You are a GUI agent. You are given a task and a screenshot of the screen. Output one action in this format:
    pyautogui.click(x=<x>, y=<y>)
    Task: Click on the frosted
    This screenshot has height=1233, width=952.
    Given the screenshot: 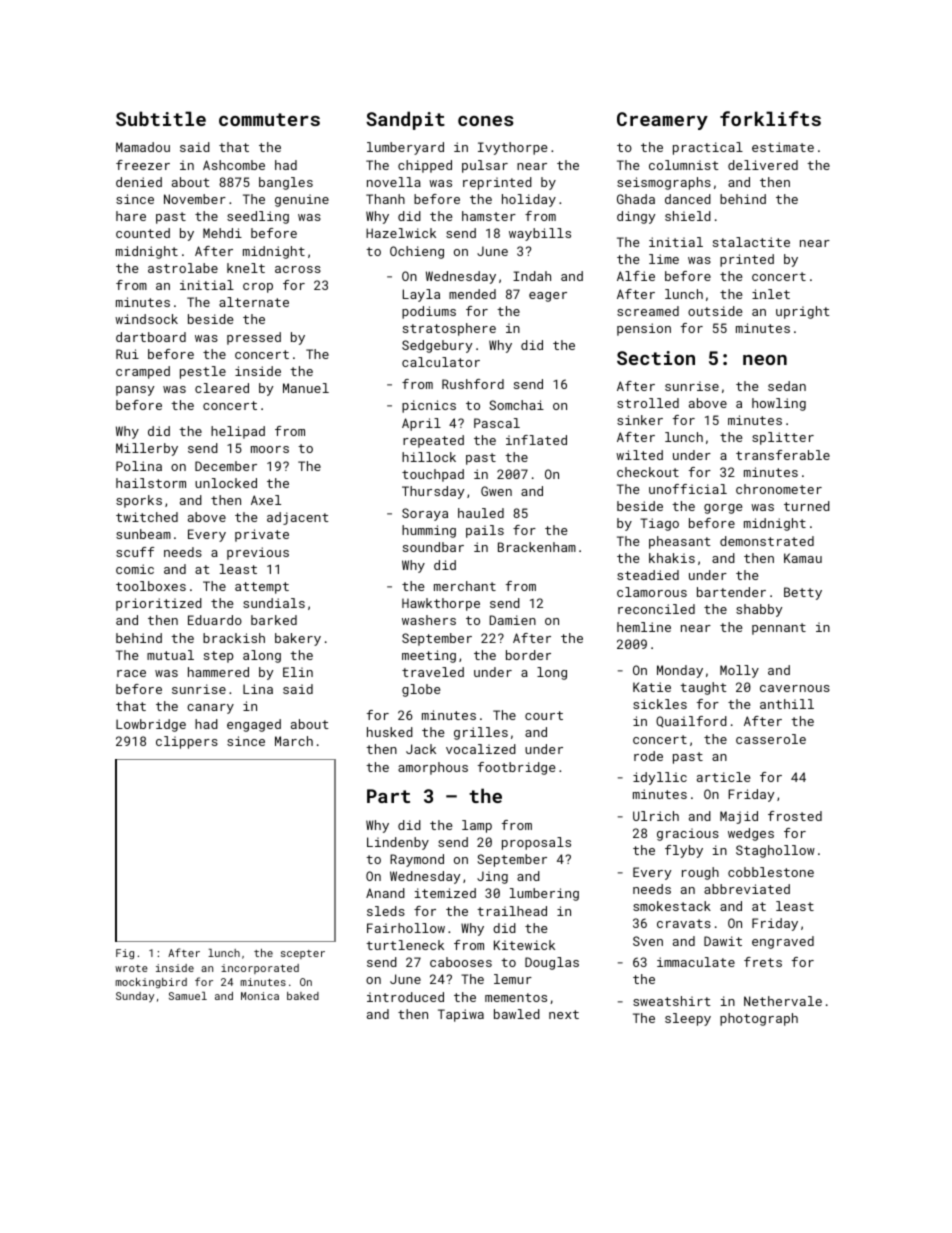 What is the action you would take?
    pyautogui.click(x=795, y=816)
